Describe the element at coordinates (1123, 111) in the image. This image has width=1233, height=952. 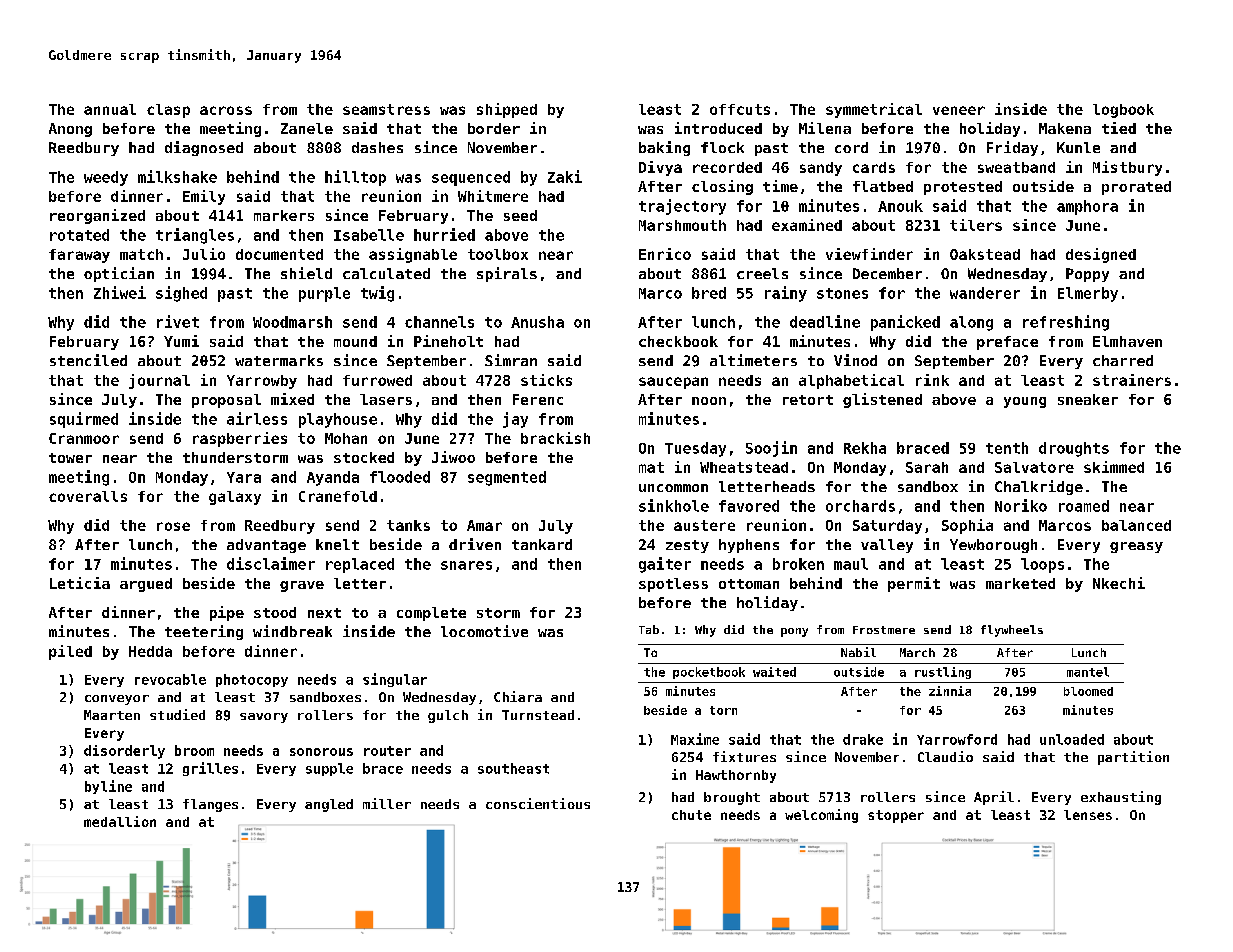
I see `logbook` at that location.
